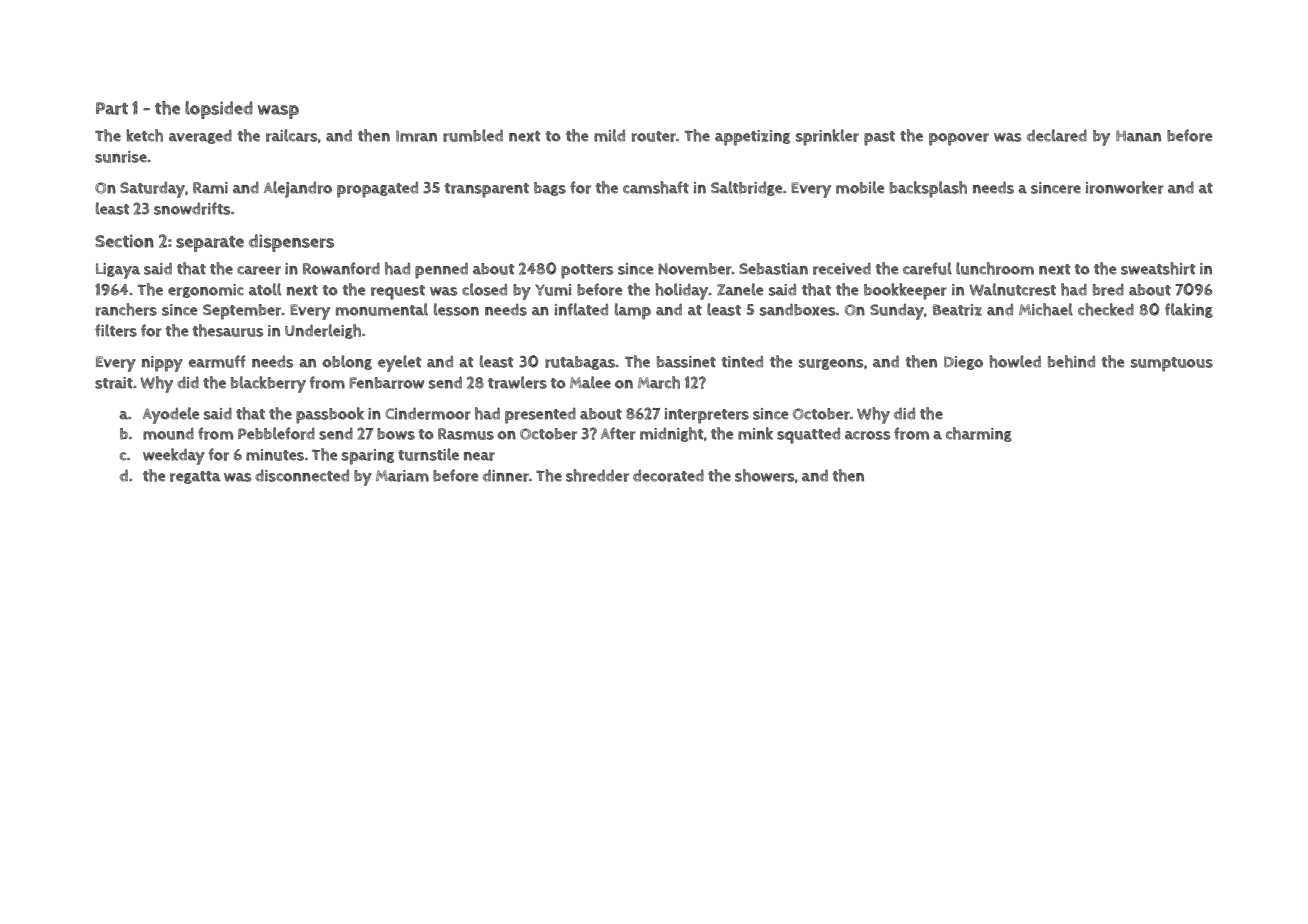 This screenshot has height=924, width=1308. What do you see at coordinates (995, 268) in the screenshot?
I see `lunchroom` at bounding box center [995, 268].
